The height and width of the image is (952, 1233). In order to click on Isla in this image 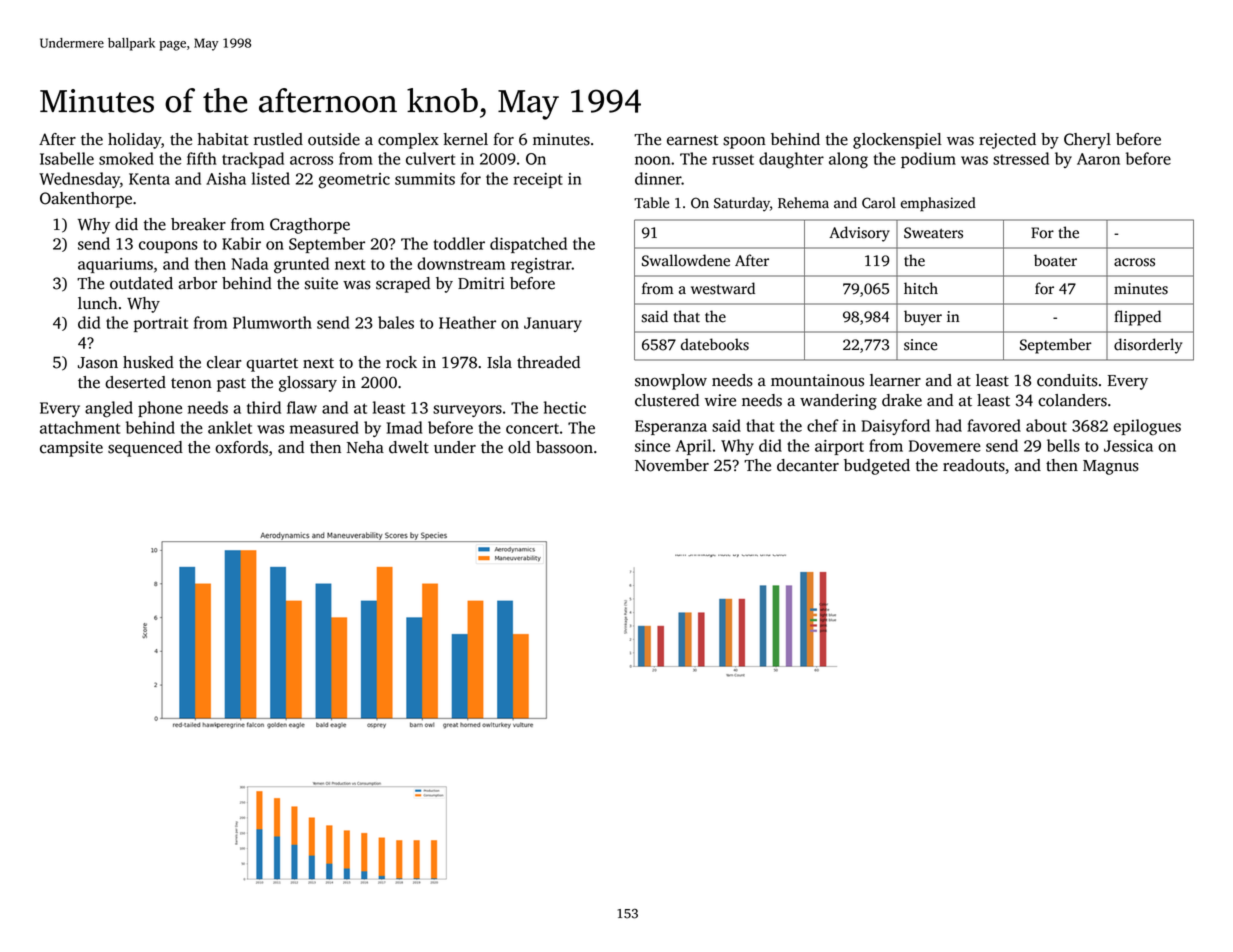, I will do `click(499, 362)`.
